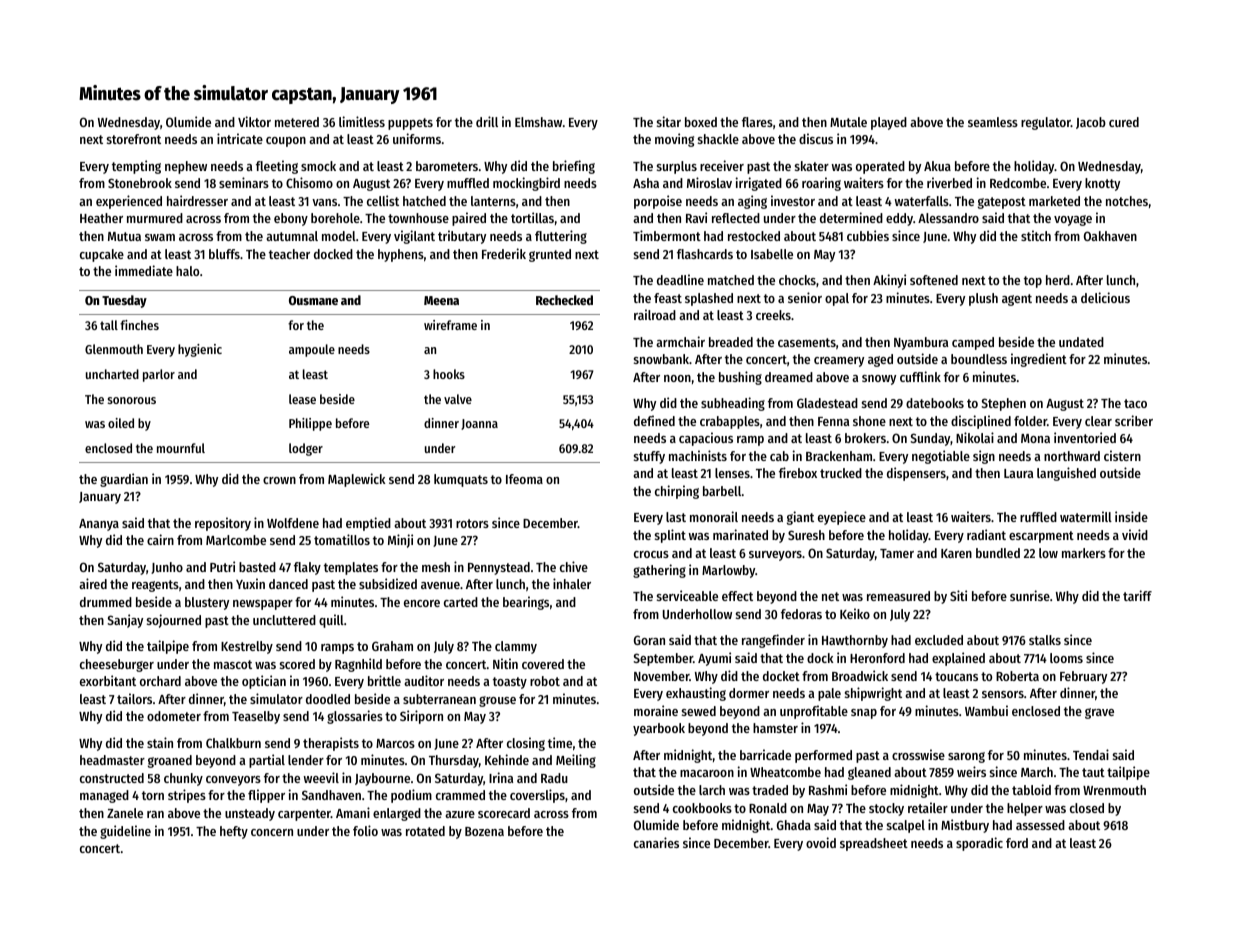 The height and width of the screenshot is (952, 1233). I want to click on Mutale, so click(848, 122).
